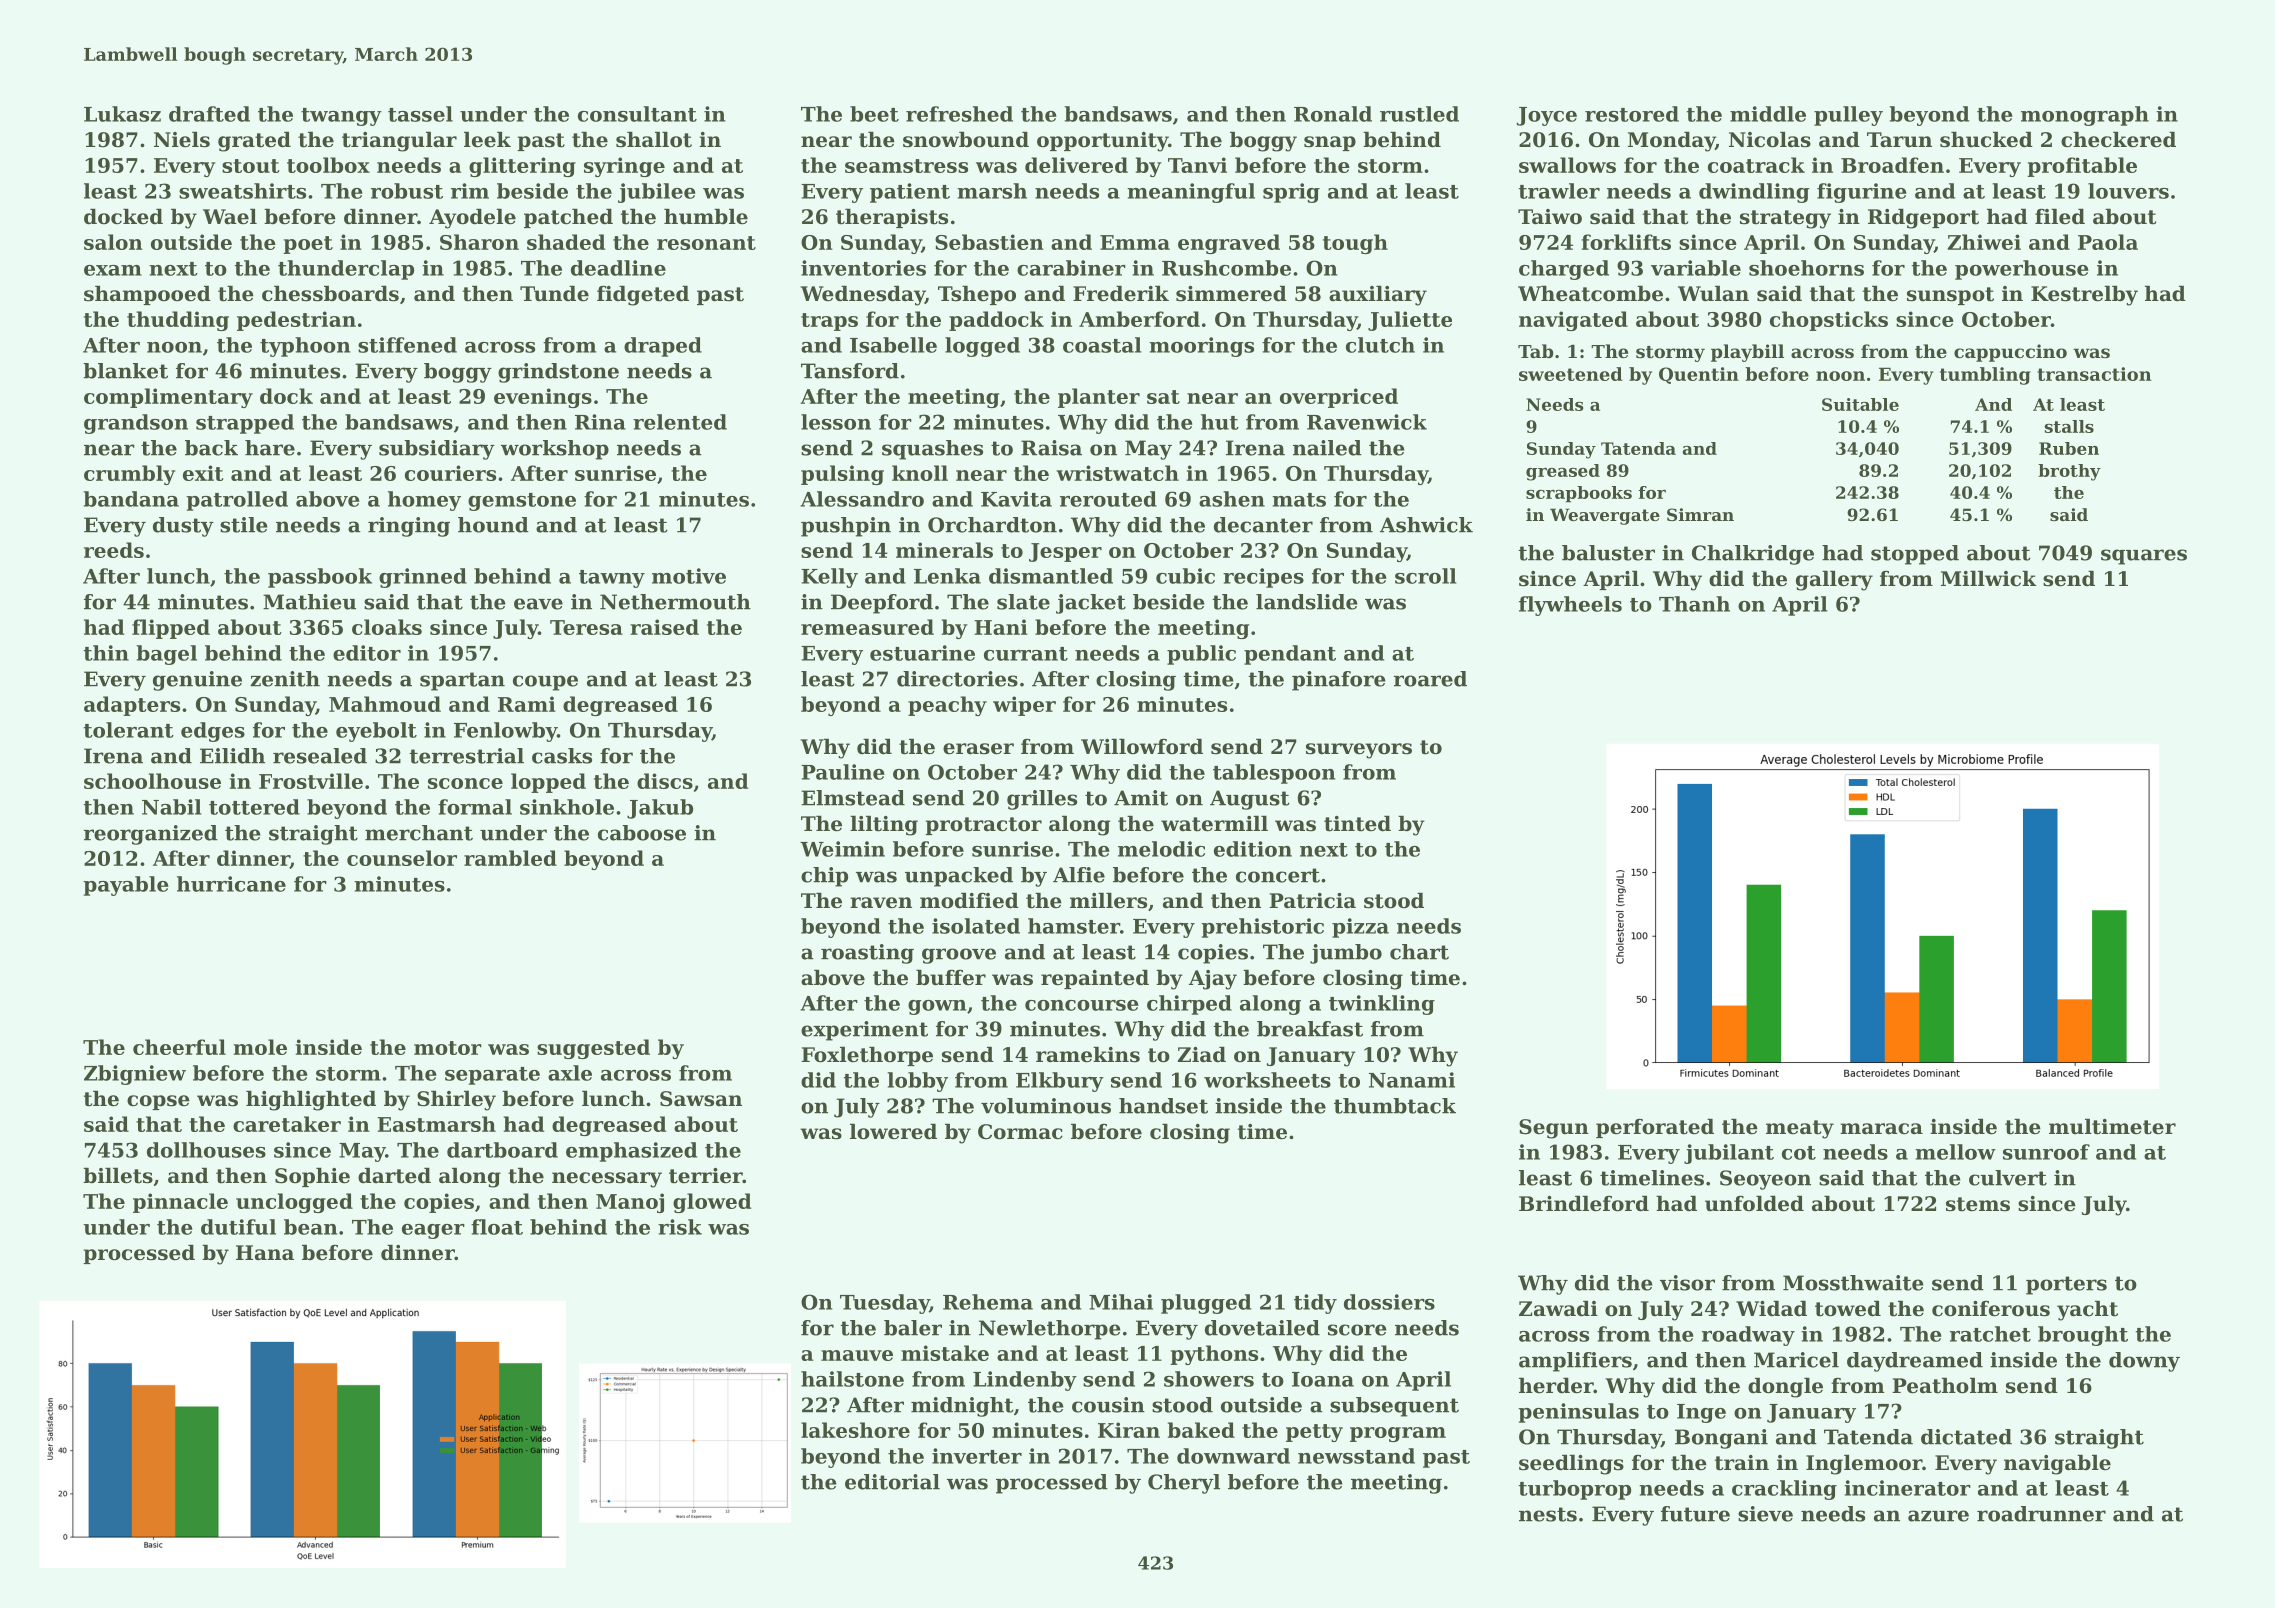 This screenshot has width=2275, height=1608. I want to click on reeds, so click(114, 550).
